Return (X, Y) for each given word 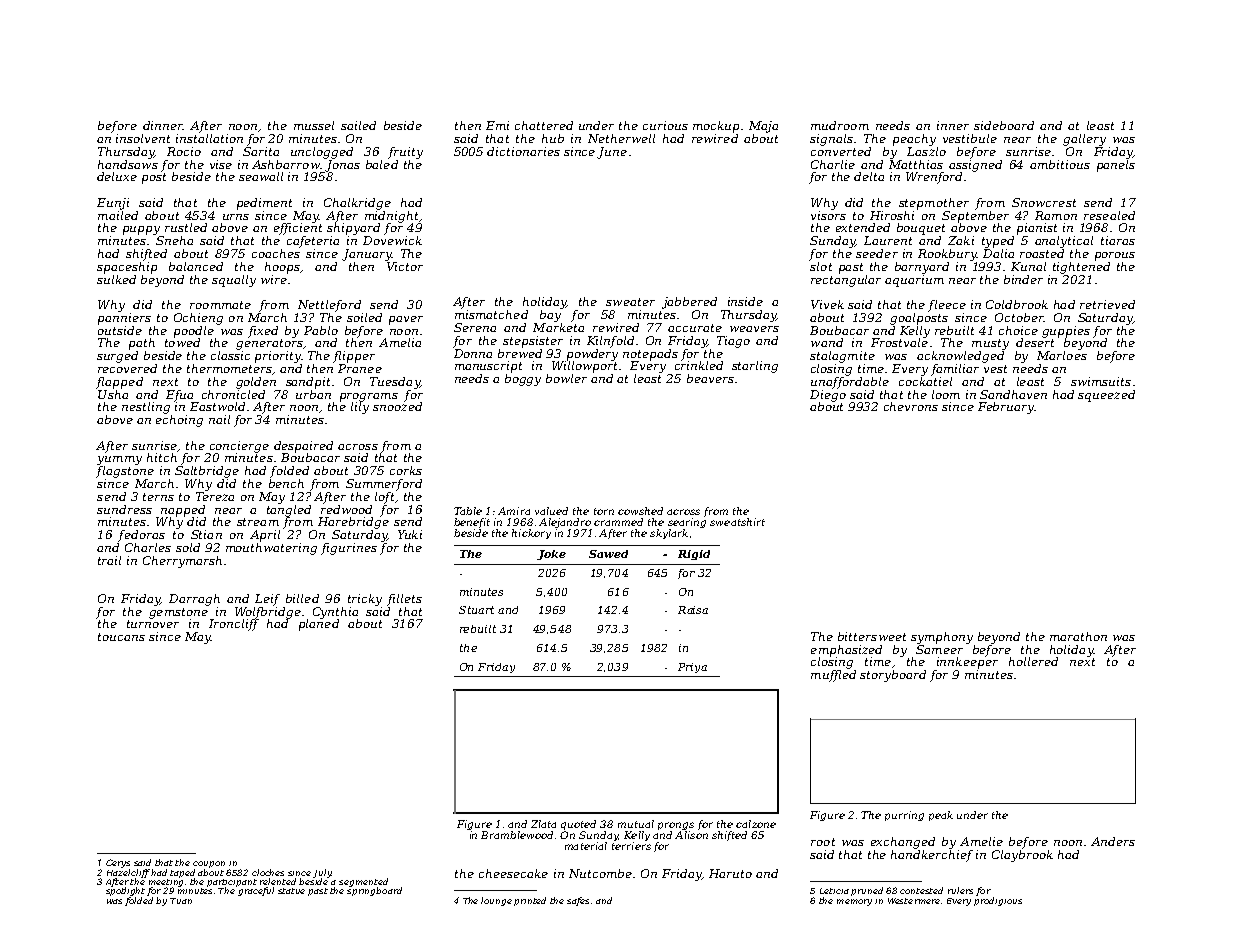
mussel (314, 125)
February (1006, 408)
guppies (1066, 332)
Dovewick (392, 240)
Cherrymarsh (182, 562)
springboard (374, 891)
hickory (531, 534)
